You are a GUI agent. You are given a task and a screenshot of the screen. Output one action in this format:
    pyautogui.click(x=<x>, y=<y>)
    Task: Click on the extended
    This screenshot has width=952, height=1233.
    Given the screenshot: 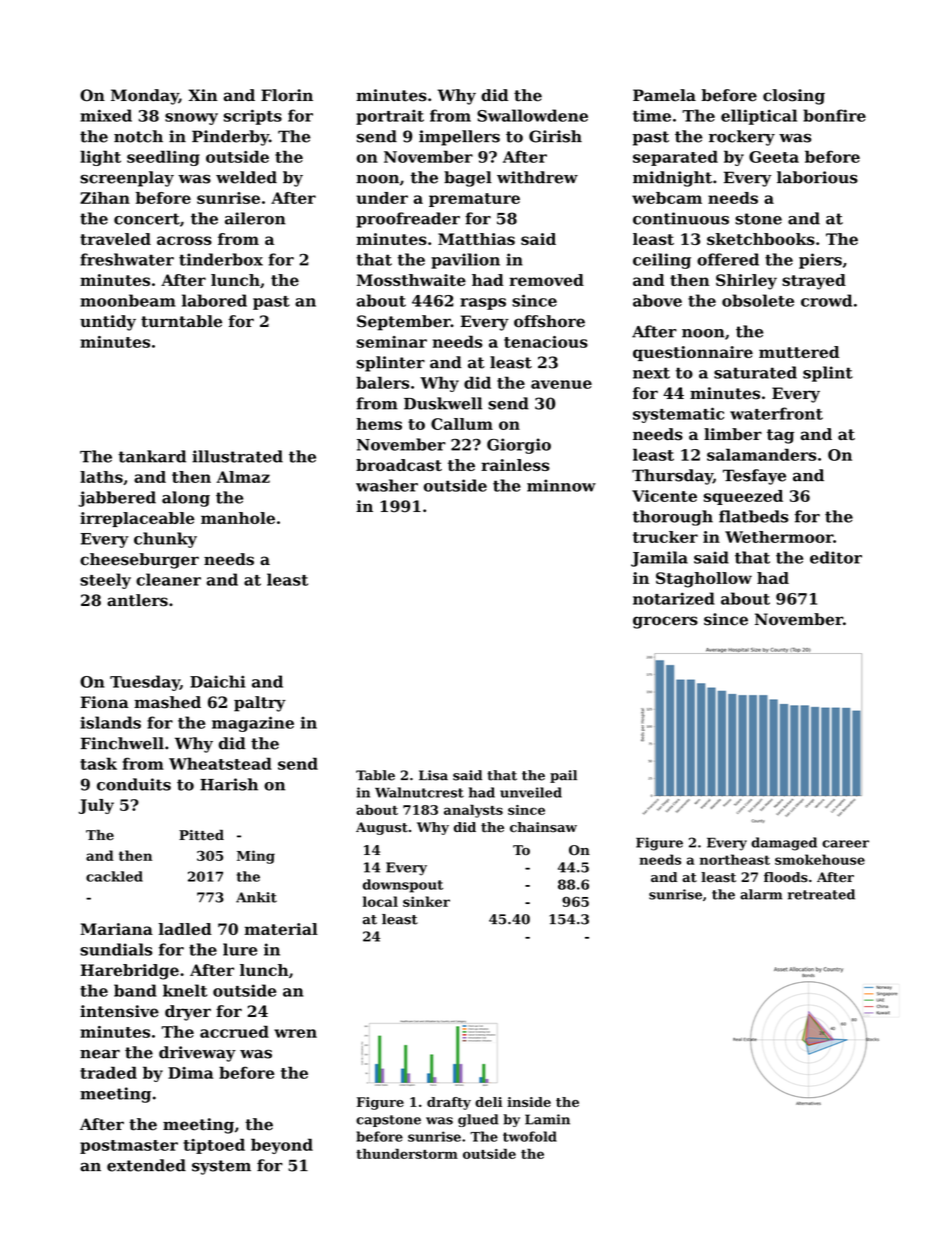 What is the action you would take?
    pyautogui.click(x=146, y=1165)
